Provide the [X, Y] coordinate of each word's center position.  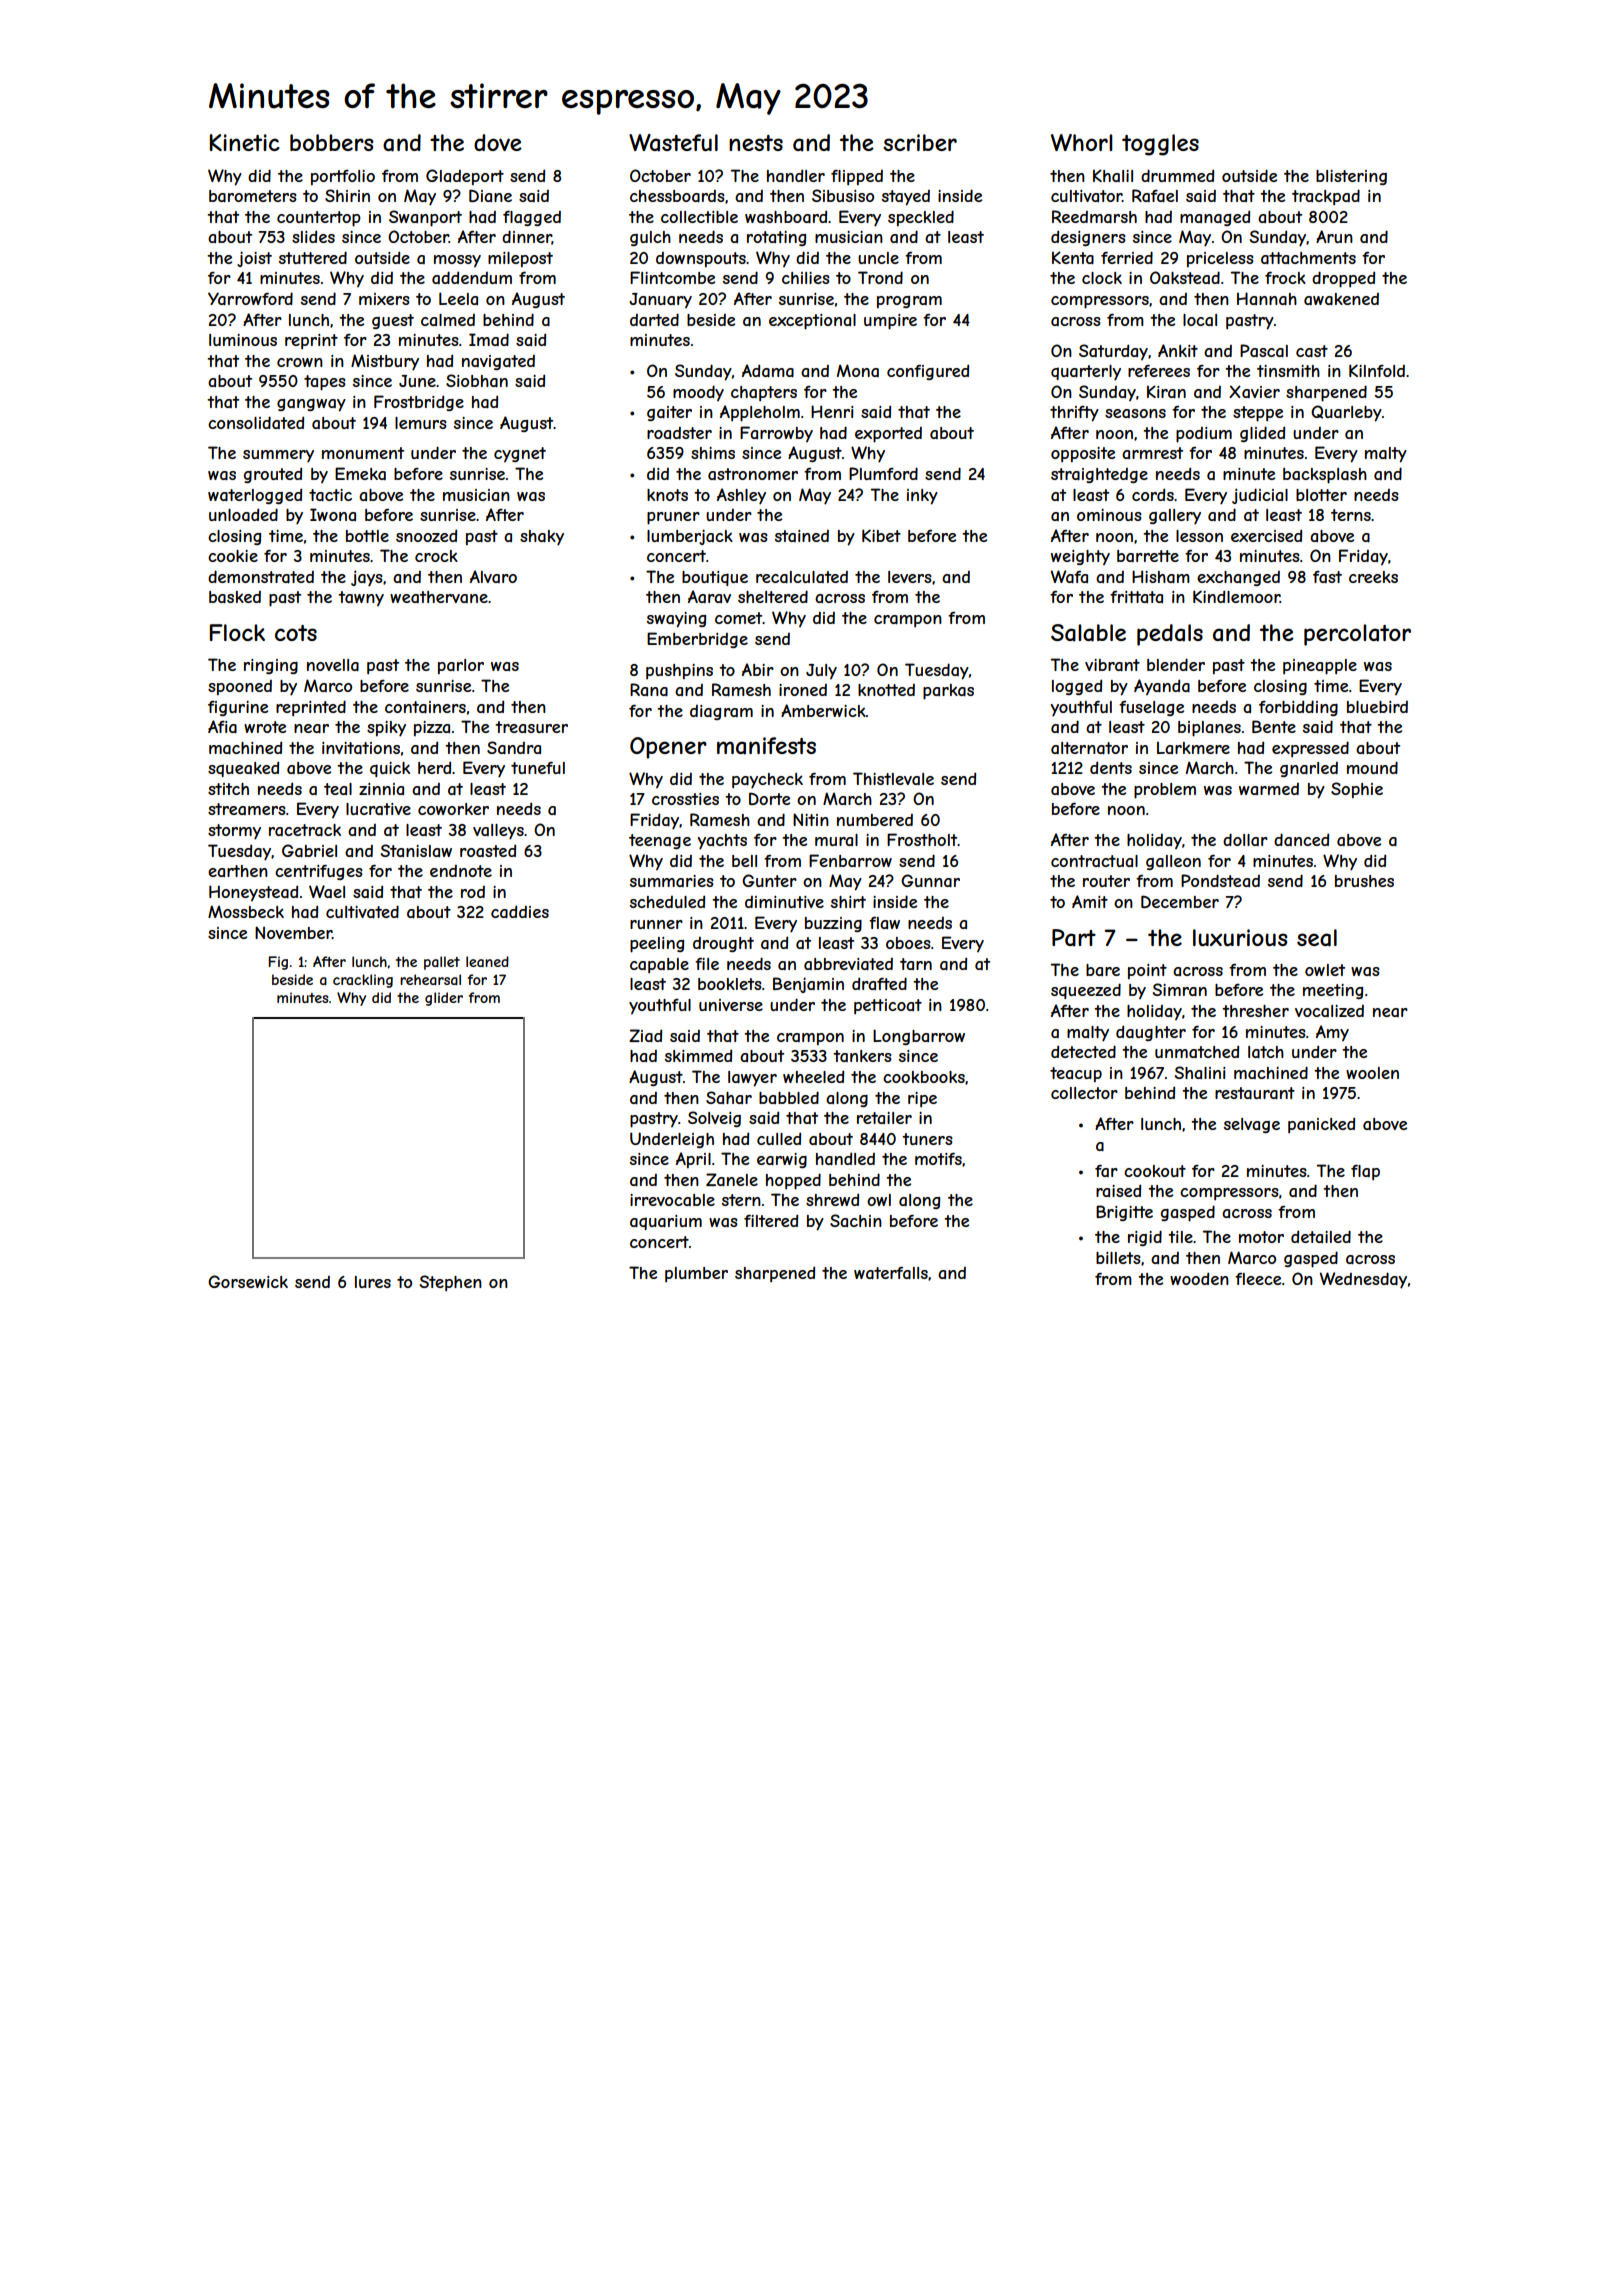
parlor [461, 666]
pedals [1170, 635]
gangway [311, 405]
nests [756, 143]
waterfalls [891, 1273]
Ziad [645, 1035]
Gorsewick [248, 1281]
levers [910, 577]
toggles [1160, 145]
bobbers [332, 142]
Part [1074, 938]
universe [731, 1005]
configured [928, 372]
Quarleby [1346, 413]
